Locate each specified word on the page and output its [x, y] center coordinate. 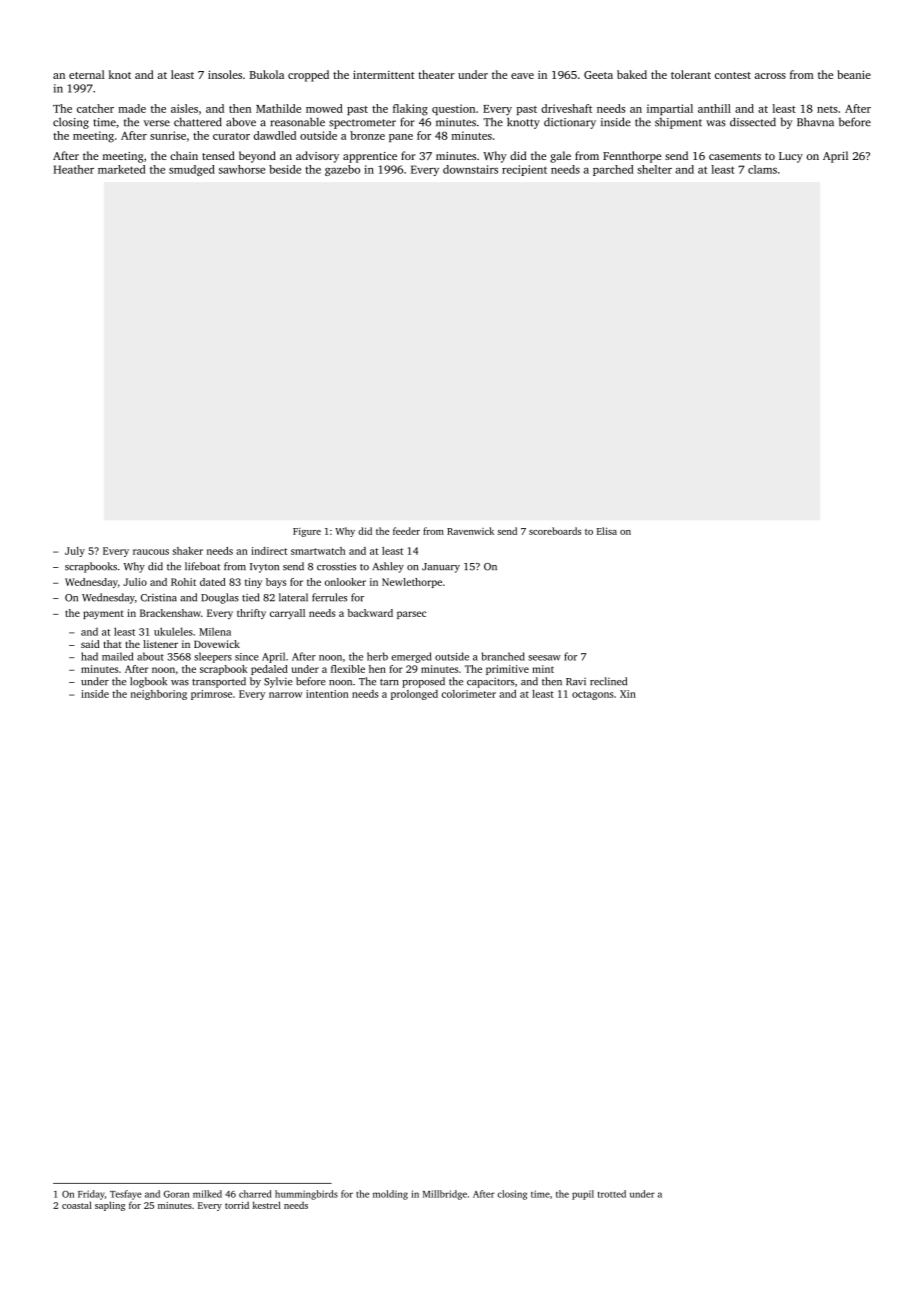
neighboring [159, 695]
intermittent [384, 74]
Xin [628, 694]
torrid [237, 1205]
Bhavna [815, 122]
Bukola [267, 74]
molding [390, 1195]
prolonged [414, 695]
